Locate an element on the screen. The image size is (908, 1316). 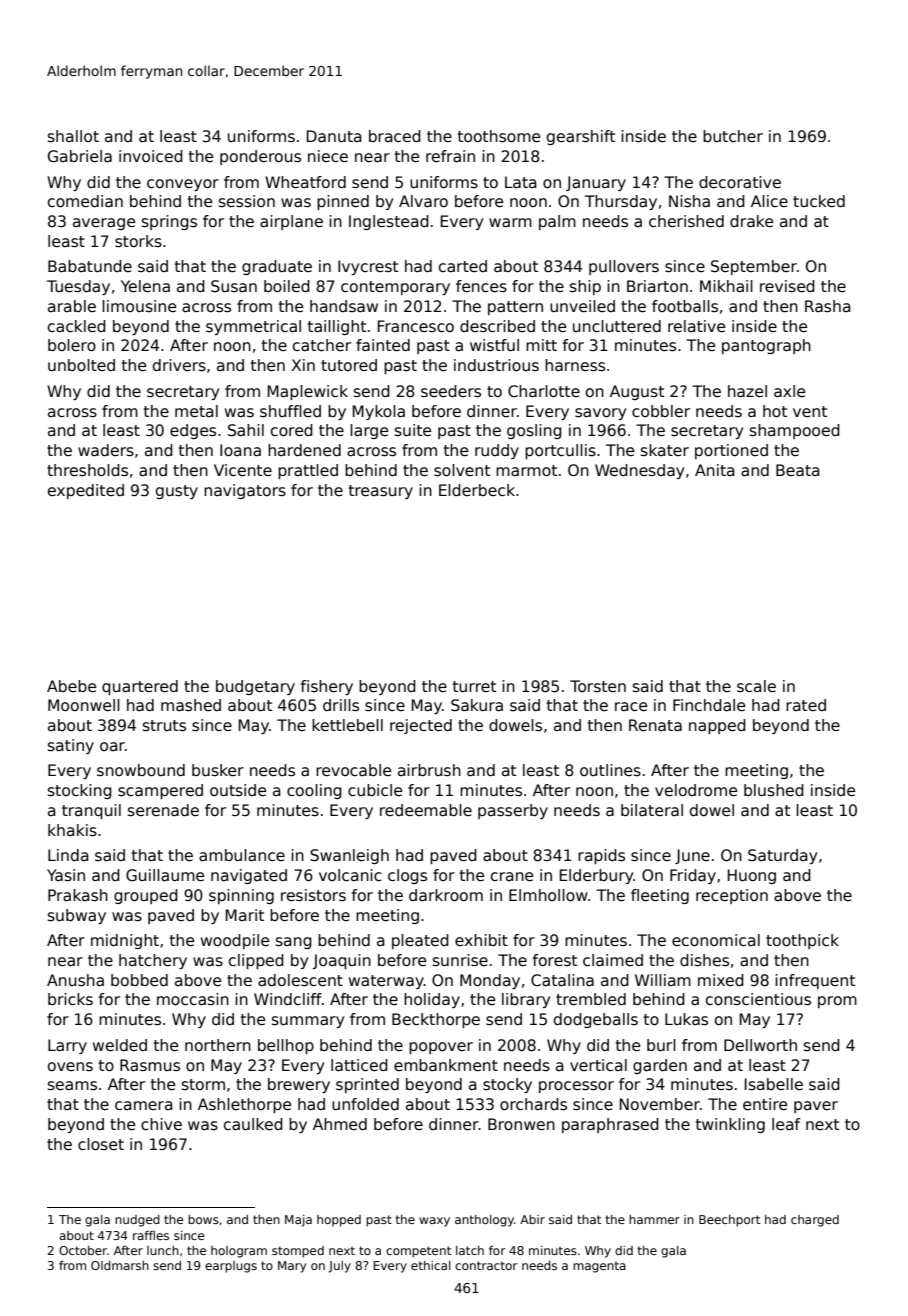
thresholds is located at coordinates (87, 470).
